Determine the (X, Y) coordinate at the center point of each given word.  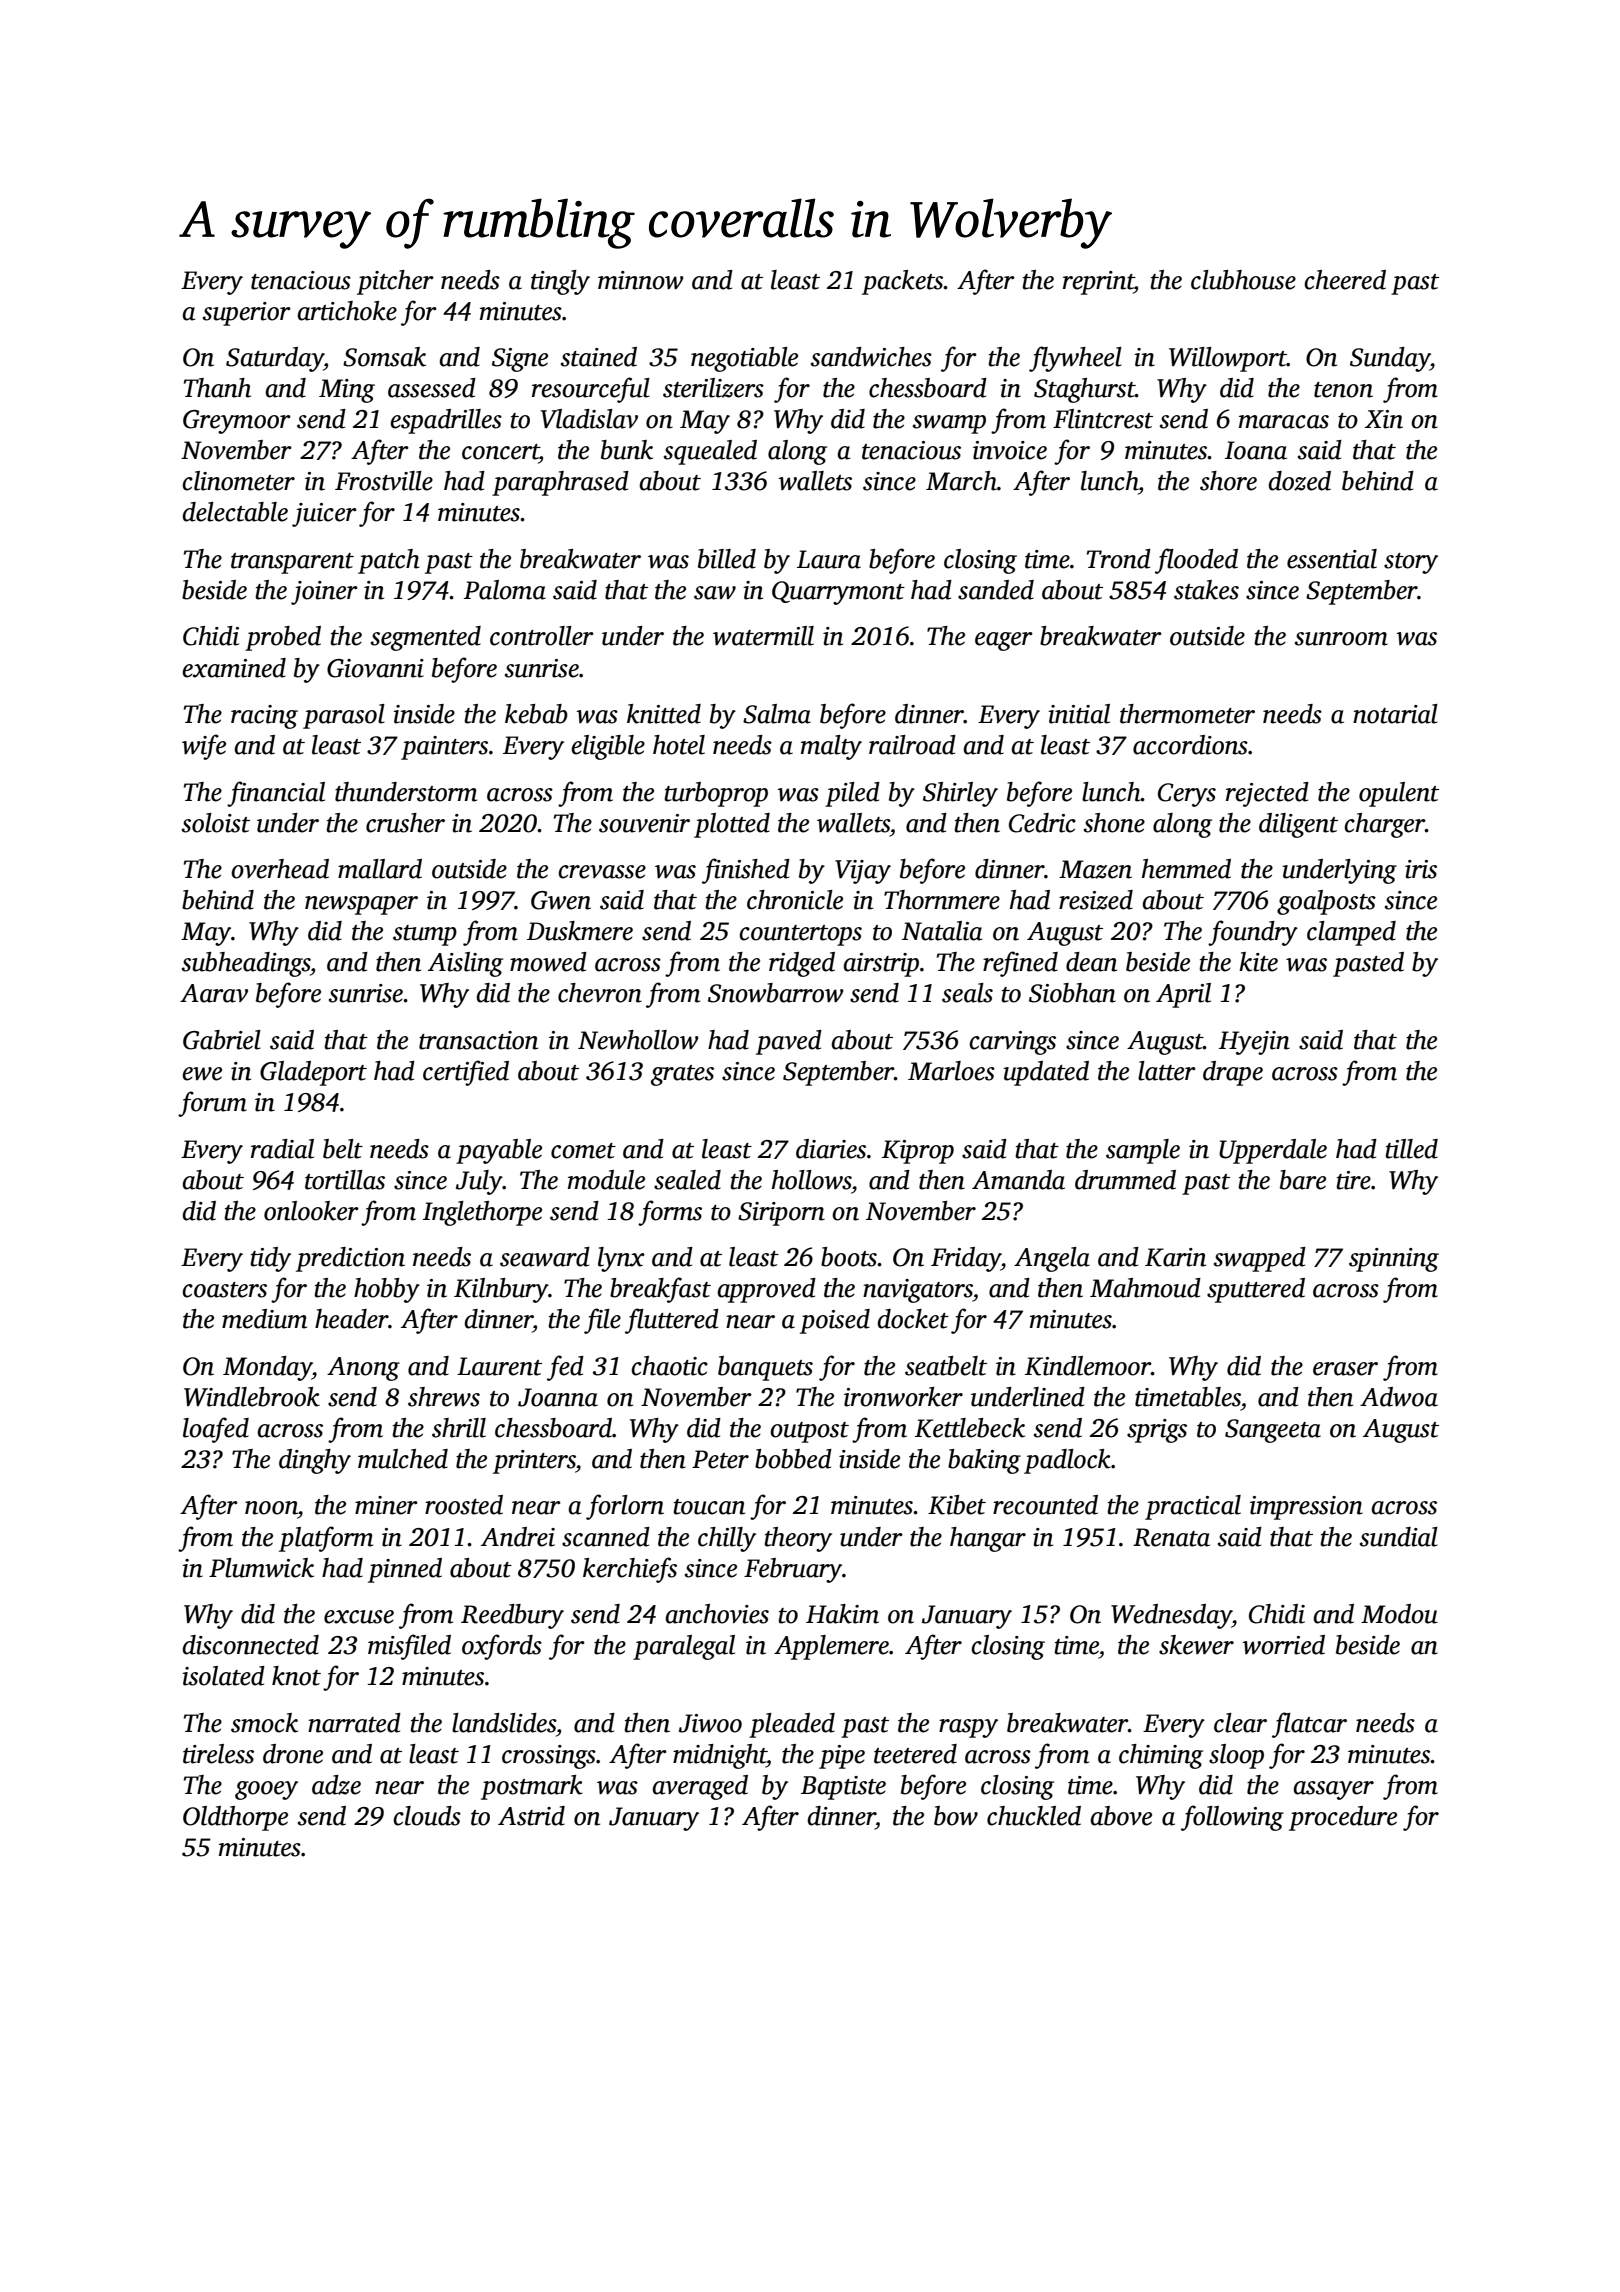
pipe (842, 1757)
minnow (641, 280)
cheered (1345, 280)
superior (247, 314)
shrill (459, 1428)
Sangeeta (1273, 1431)
